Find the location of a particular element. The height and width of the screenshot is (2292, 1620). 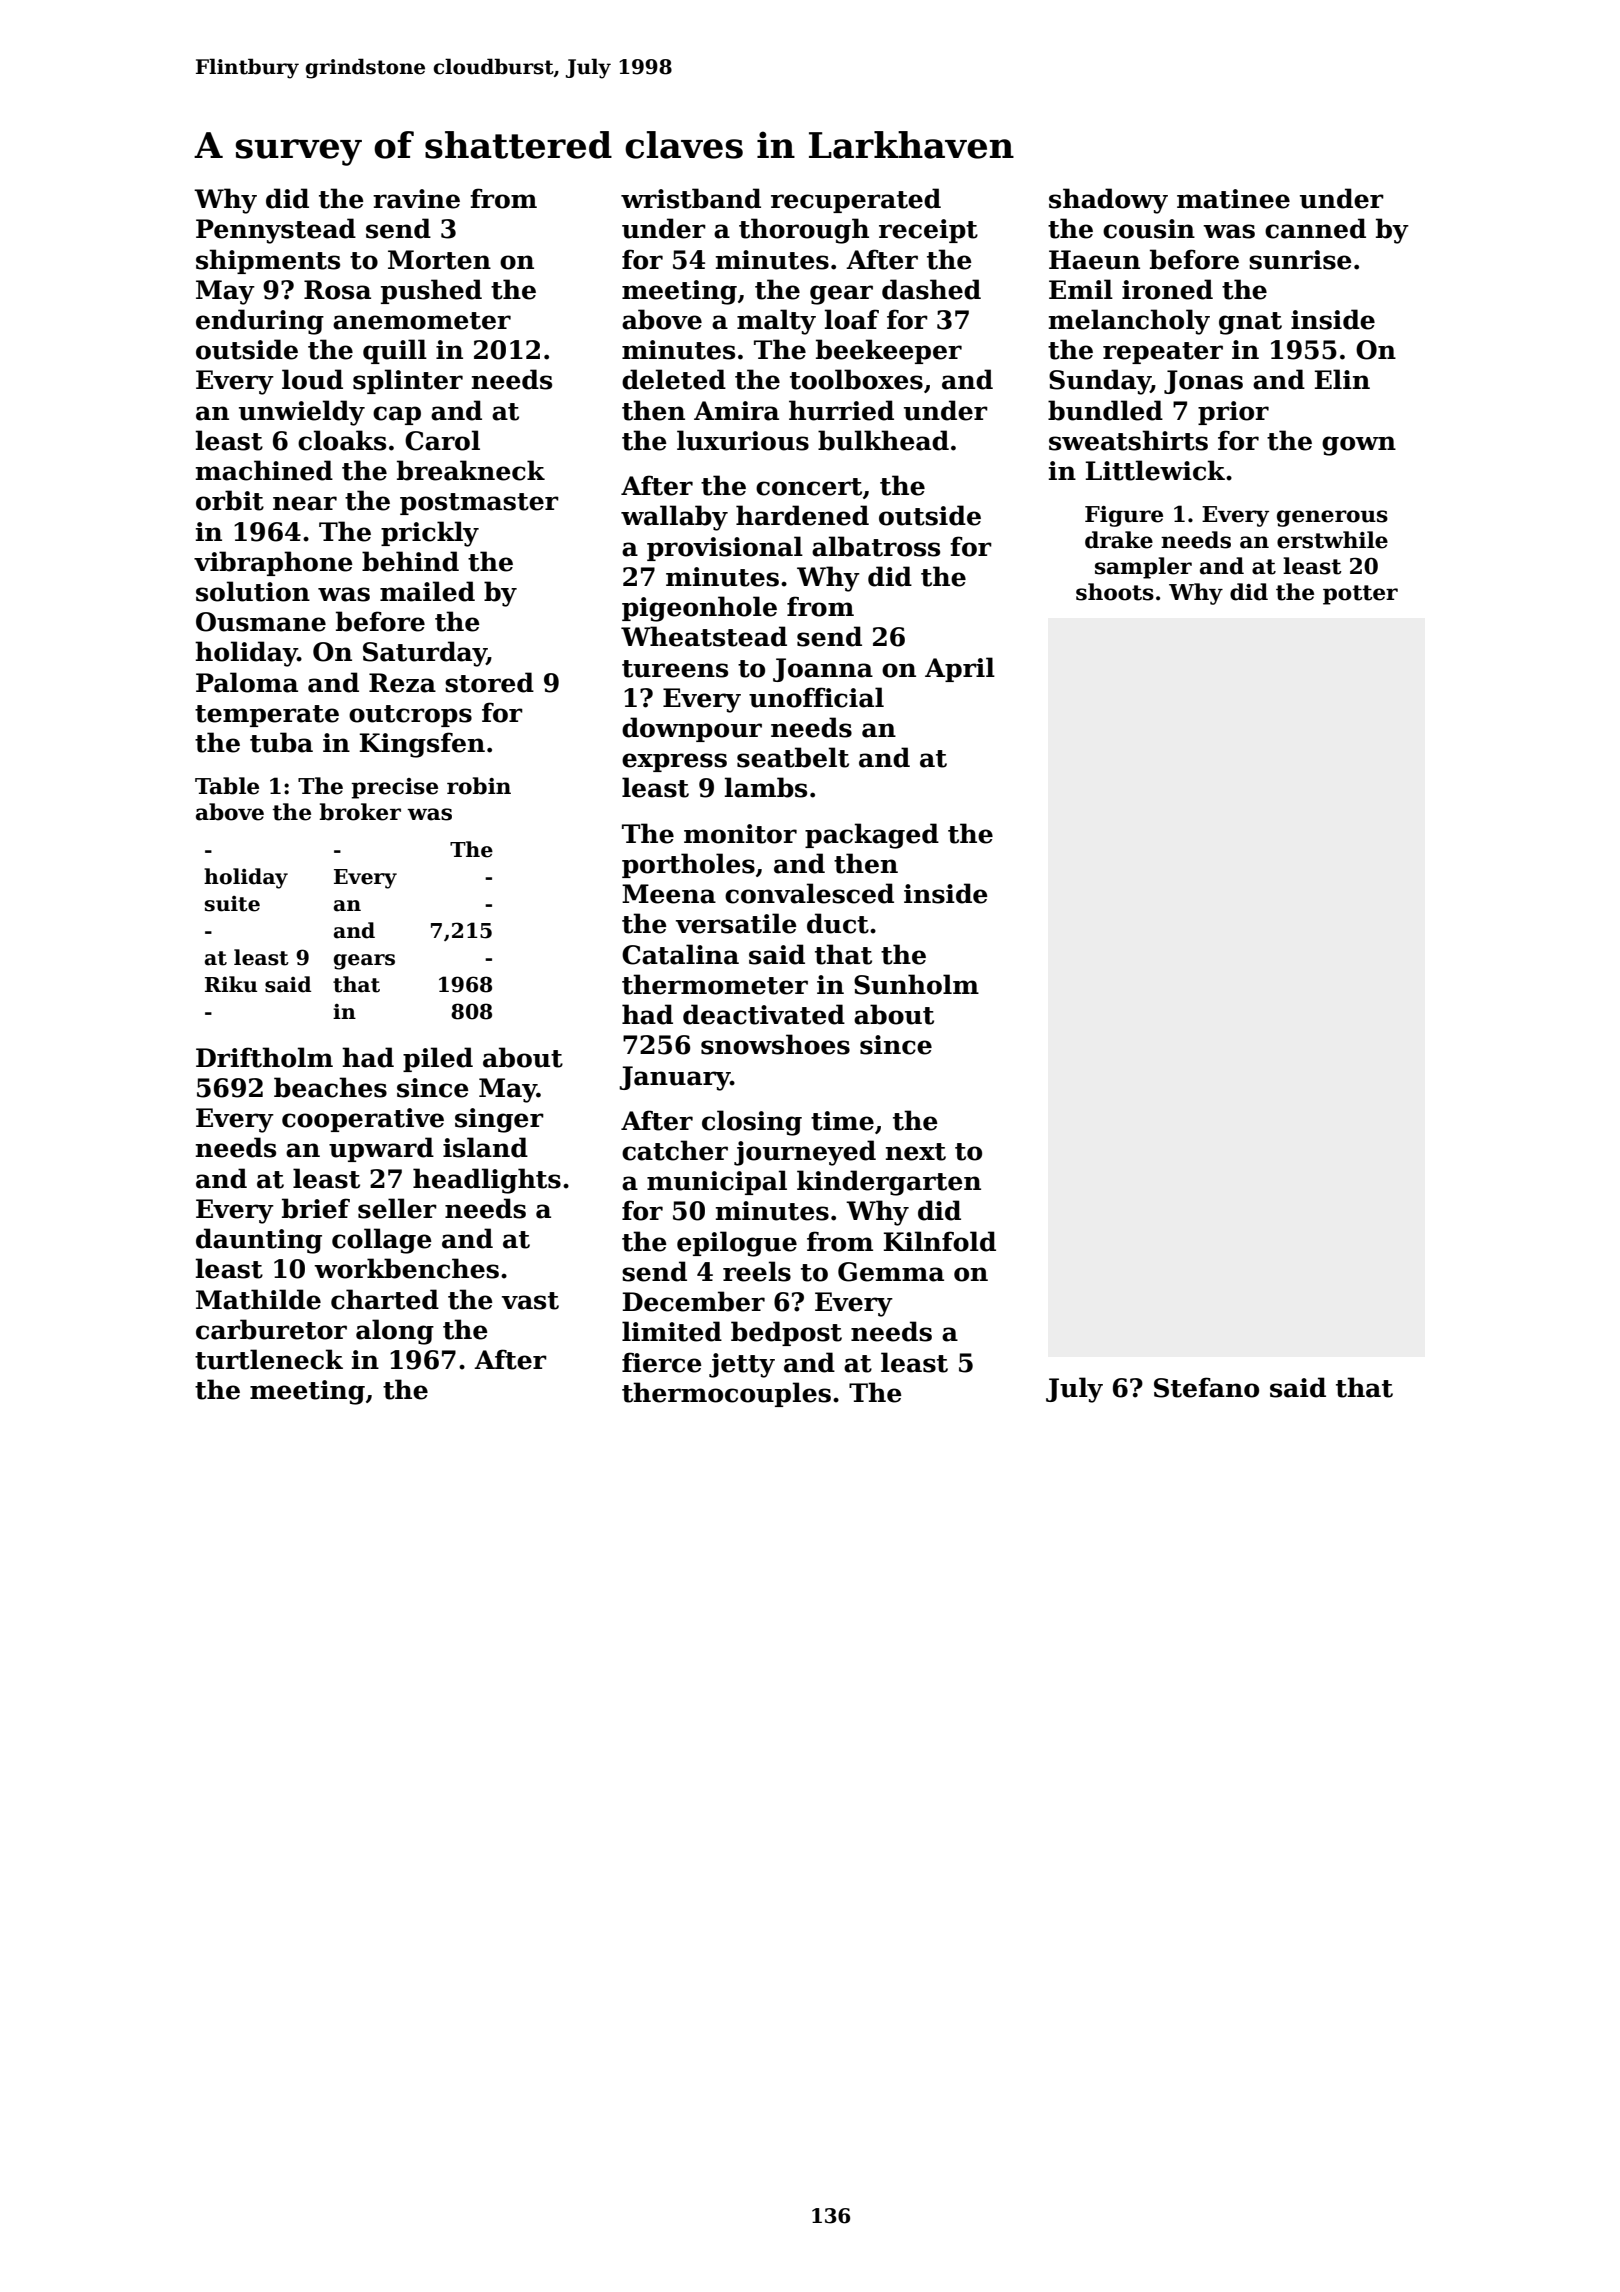

packaged is located at coordinates (872, 836).
